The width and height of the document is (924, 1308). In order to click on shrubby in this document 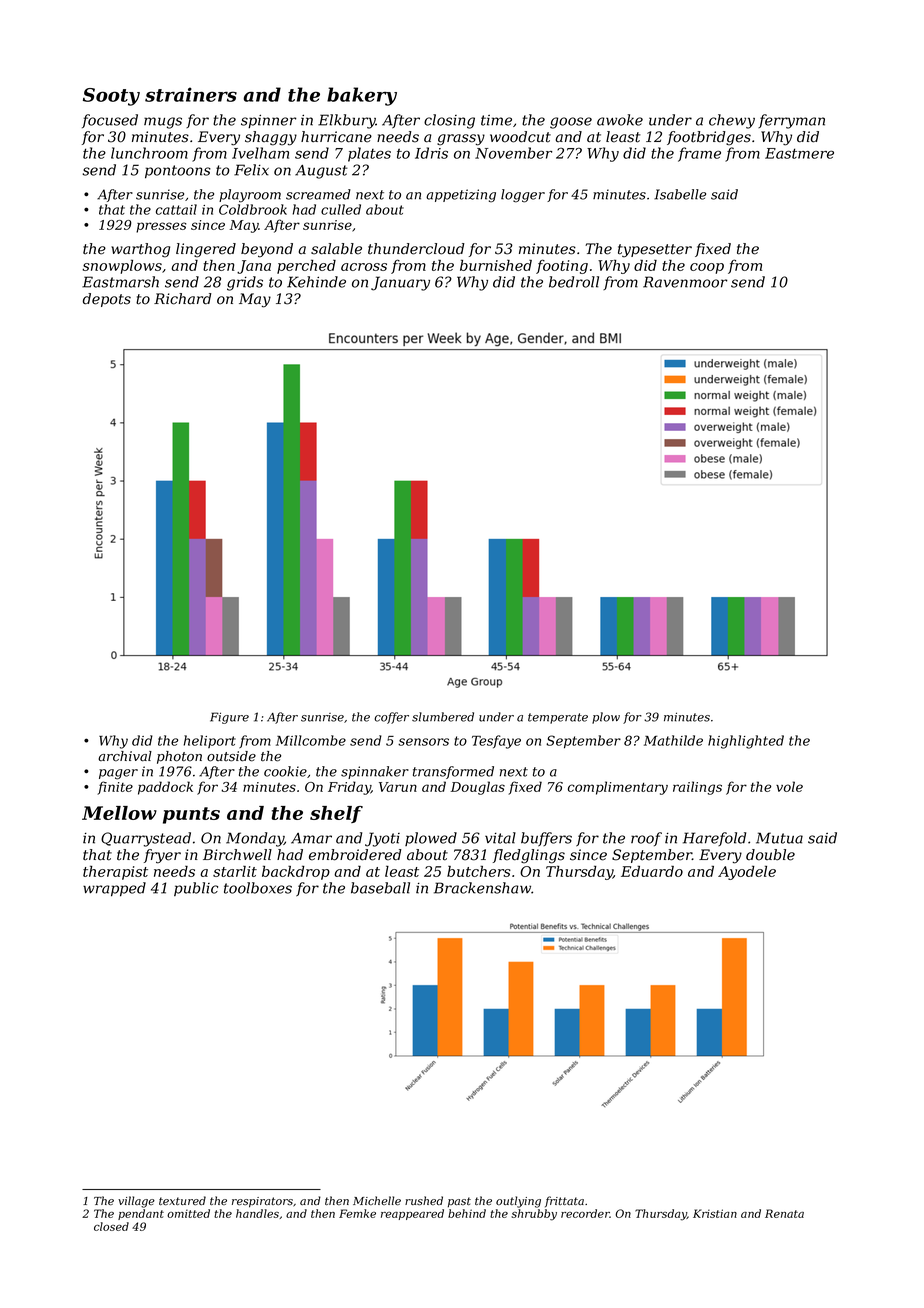, I will do `click(534, 1215)`.
